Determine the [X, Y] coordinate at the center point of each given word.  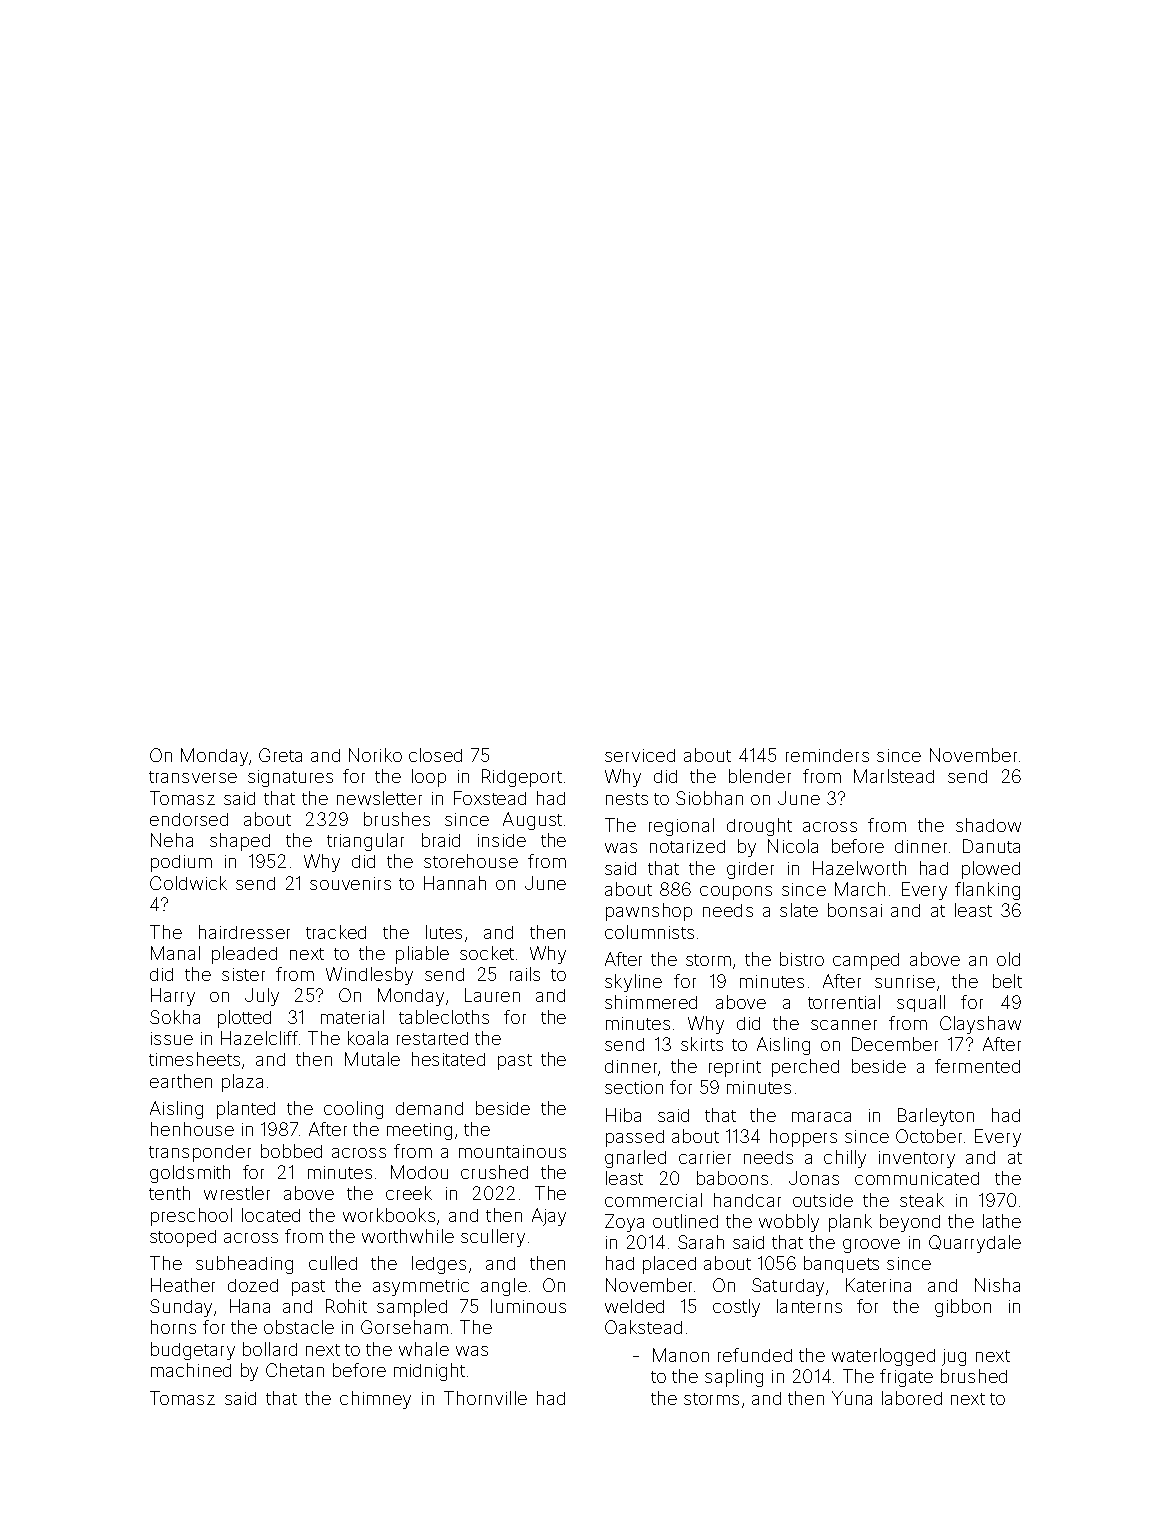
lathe [1002, 1221]
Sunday [181, 1308]
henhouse [192, 1129]
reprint [735, 1068]
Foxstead [490, 798]
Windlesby [369, 976]
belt [1007, 981]
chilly [845, 1159]
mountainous [512, 1151]
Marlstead [894, 776]
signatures [290, 778]
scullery [493, 1238]
